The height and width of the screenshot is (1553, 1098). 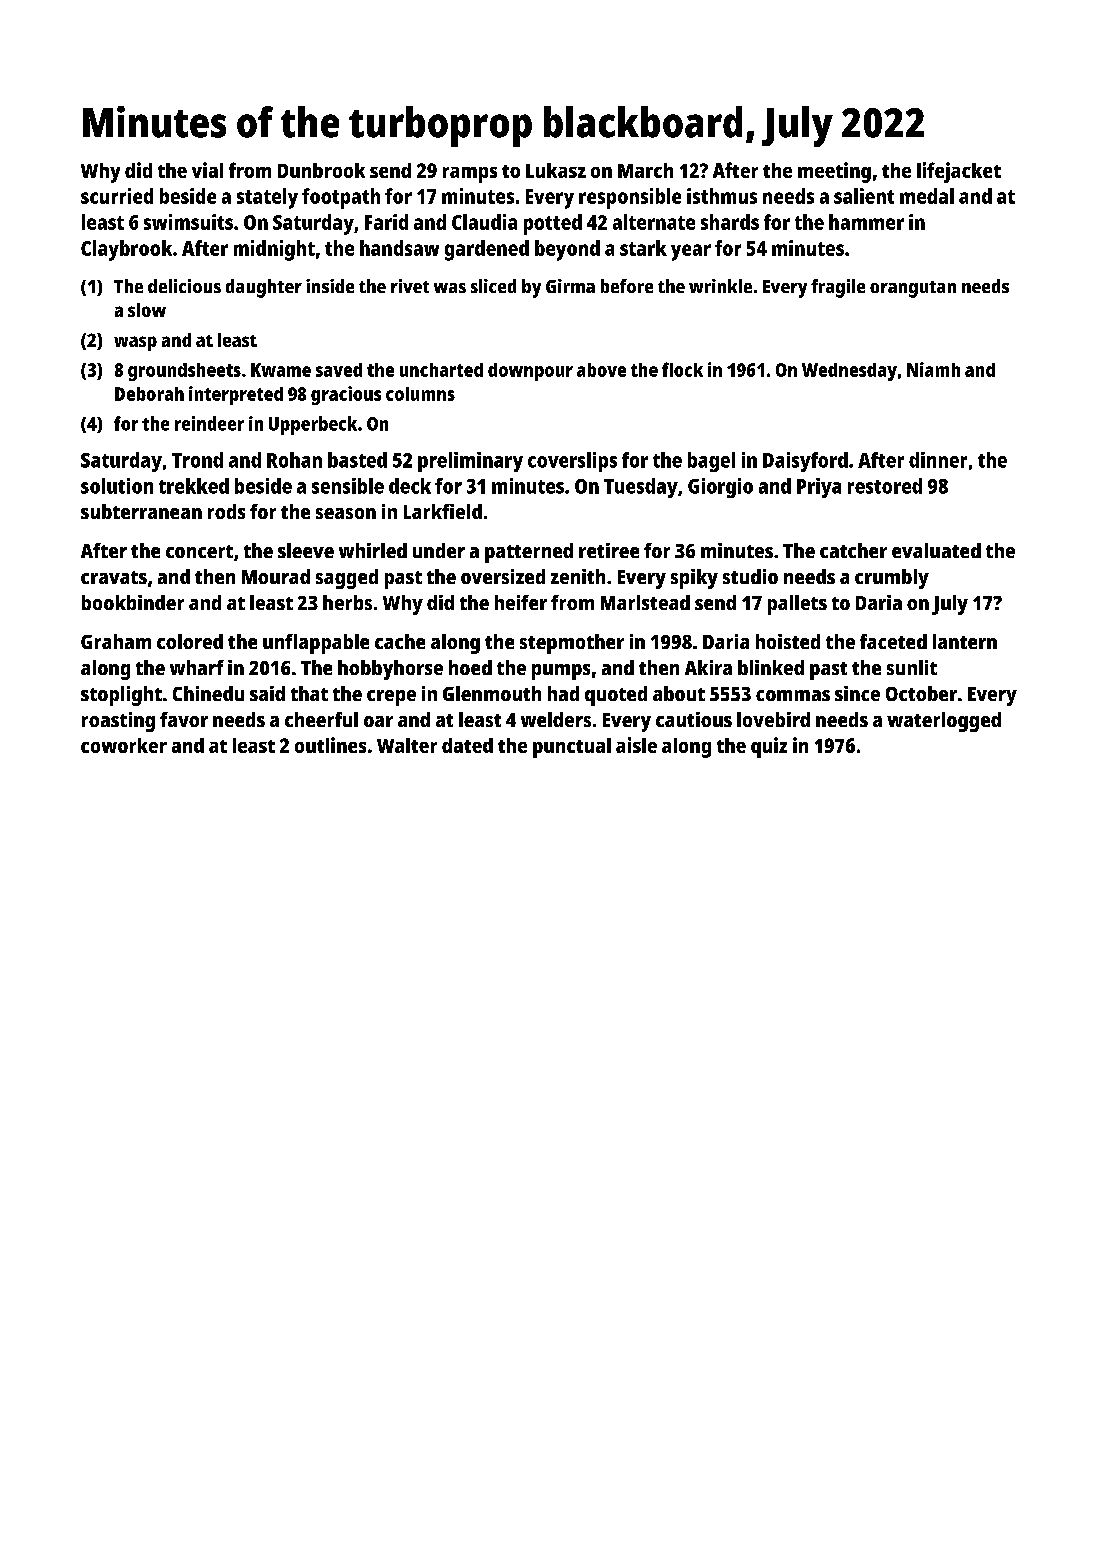 I want to click on scurried, so click(x=117, y=196).
